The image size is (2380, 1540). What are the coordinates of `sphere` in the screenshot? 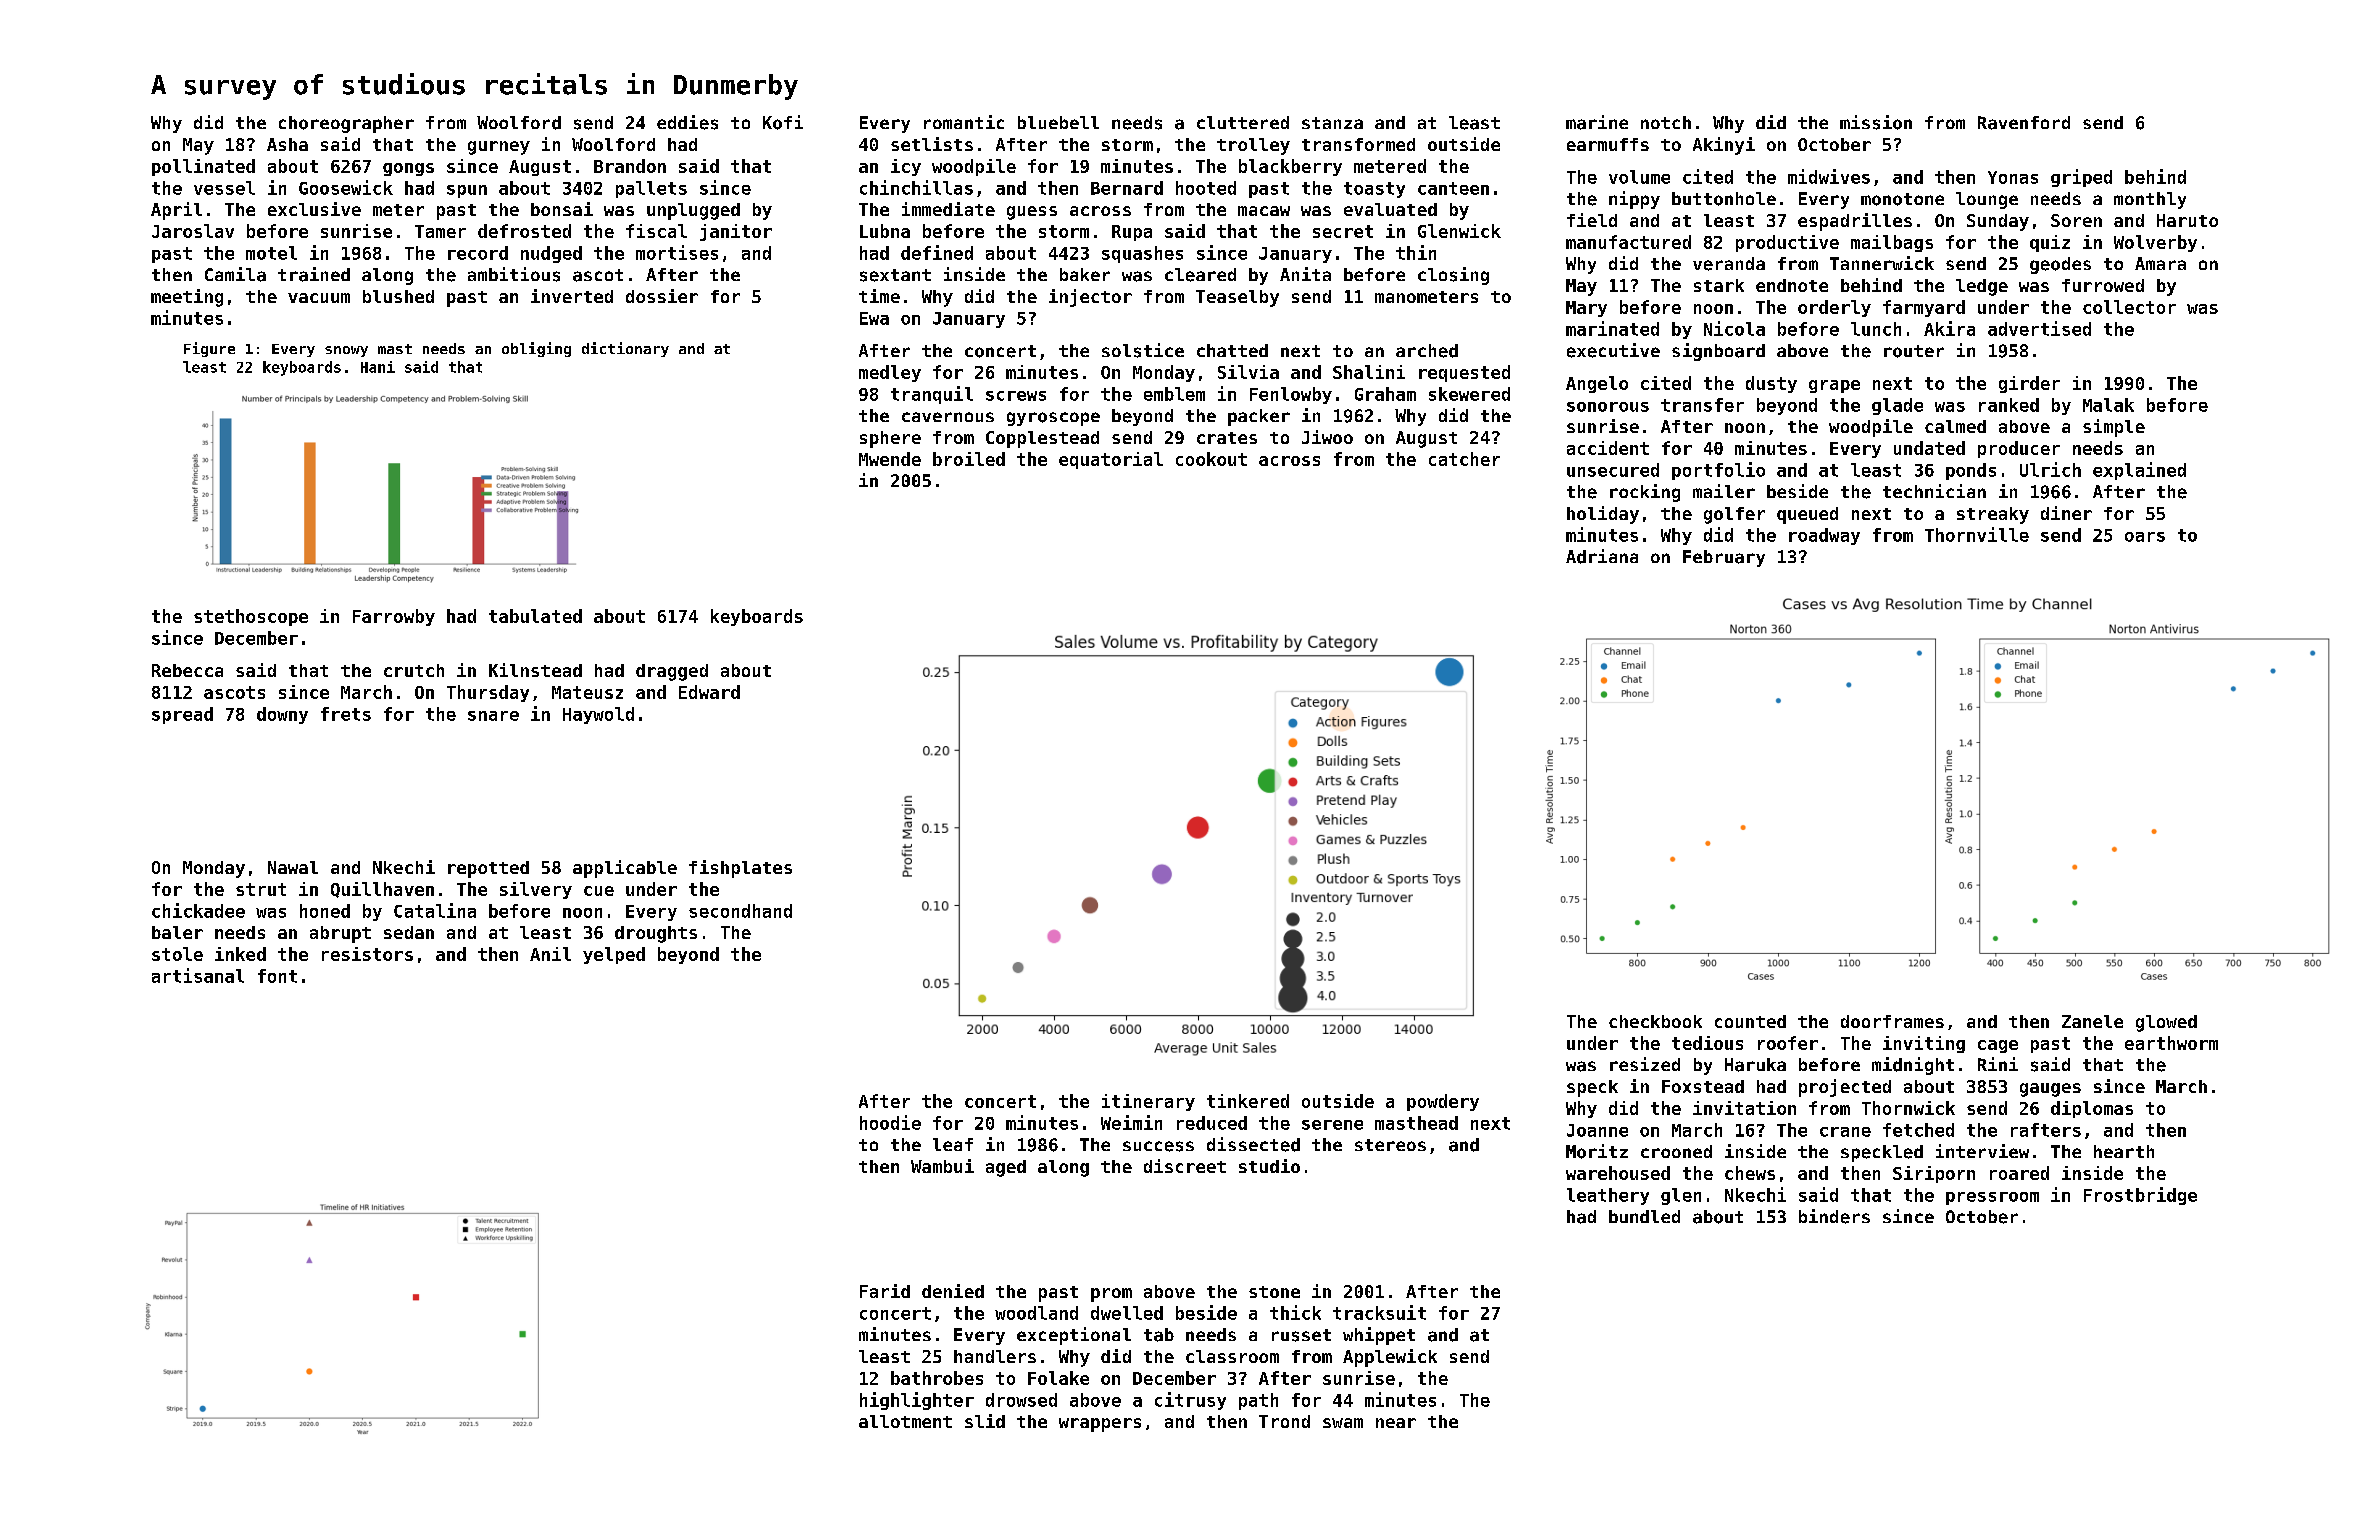 It's located at (890, 439).
